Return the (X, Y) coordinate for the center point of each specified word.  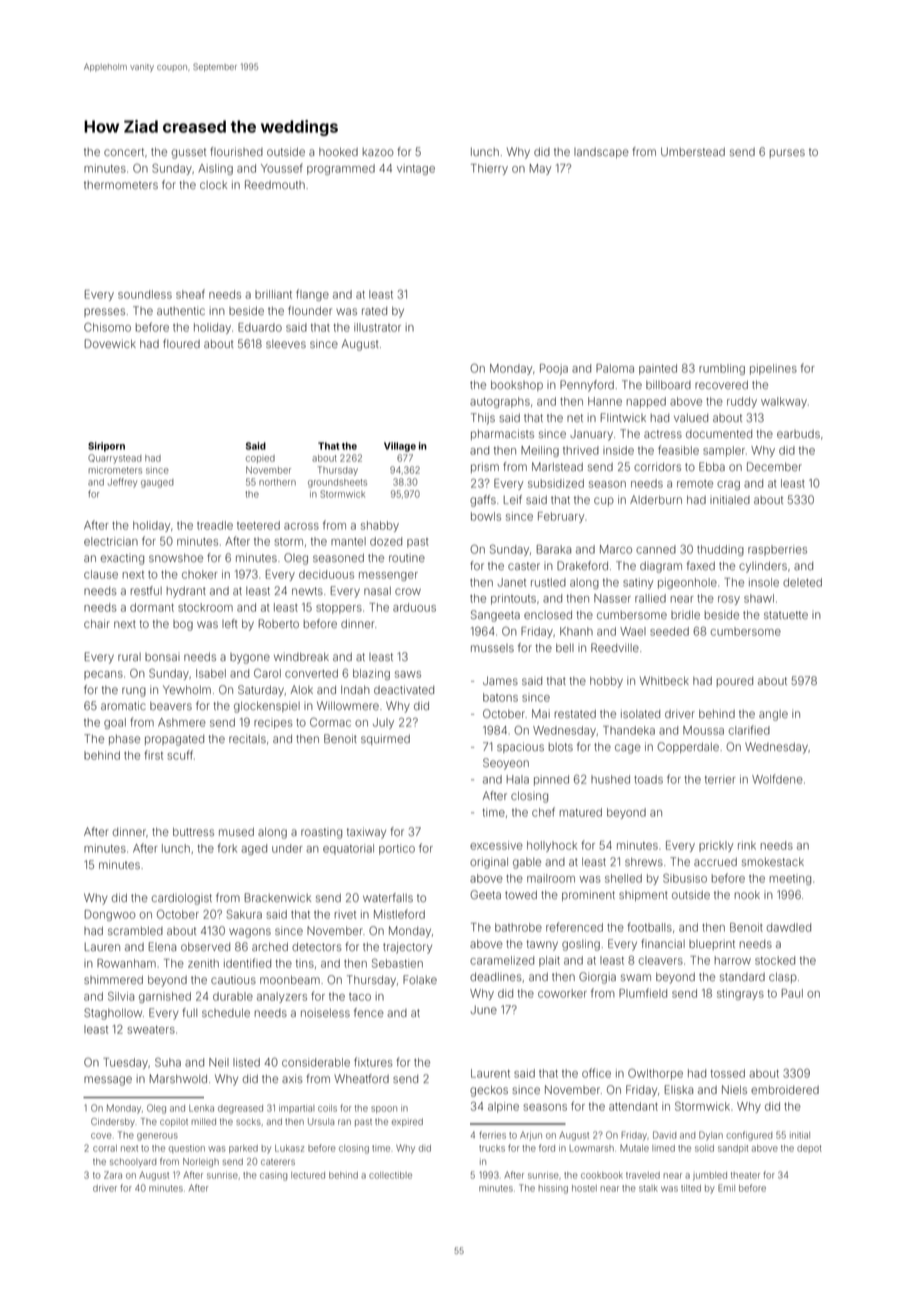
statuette (786, 615)
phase (124, 739)
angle (773, 715)
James (500, 680)
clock (213, 185)
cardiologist (182, 899)
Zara (113, 1175)
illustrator (377, 327)
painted (658, 369)
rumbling (722, 369)
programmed (341, 169)
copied (260, 459)
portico (397, 849)
